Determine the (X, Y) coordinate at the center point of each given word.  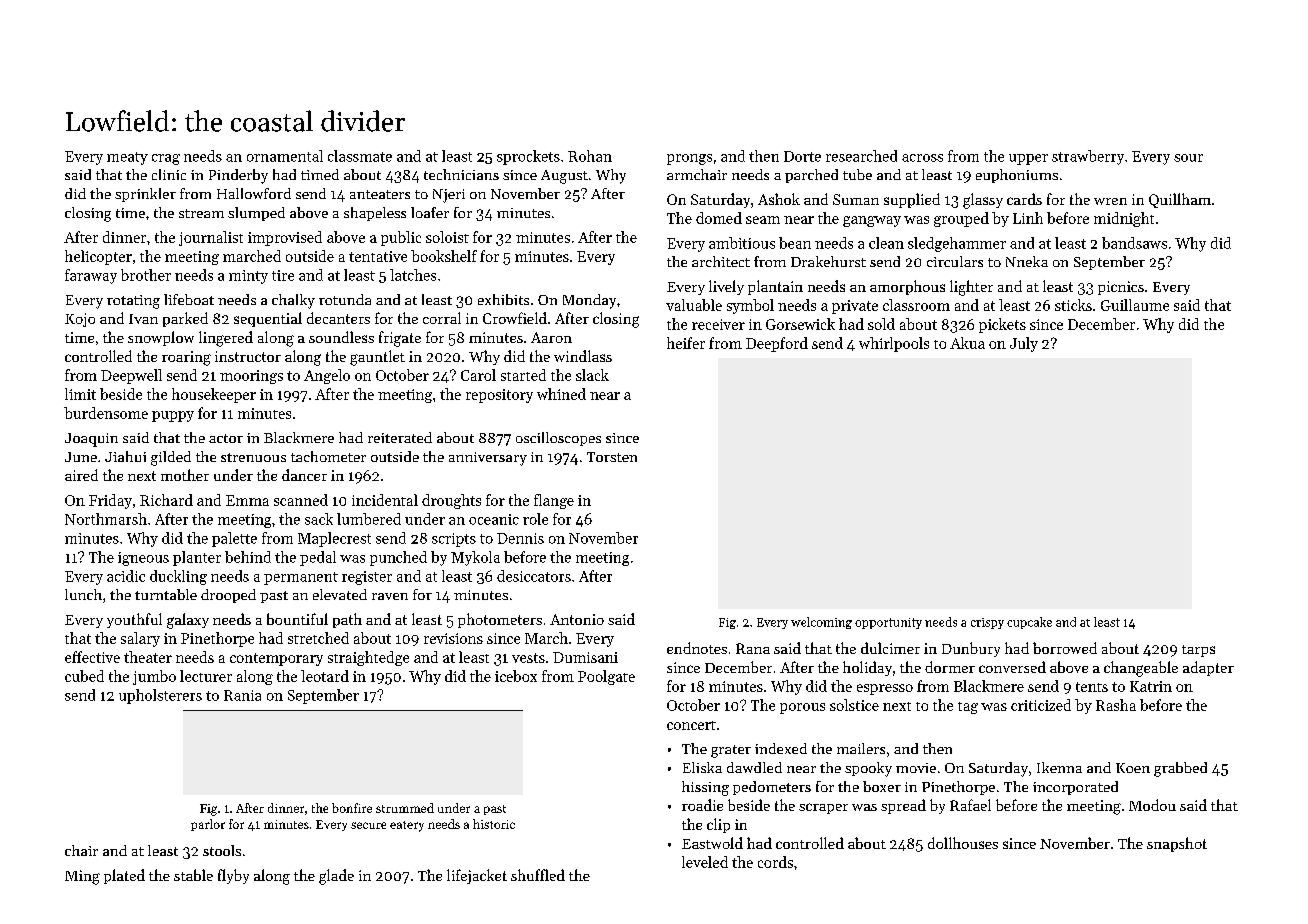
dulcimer (890, 648)
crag (166, 159)
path (347, 620)
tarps (1198, 651)
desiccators (534, 576)
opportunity (888, 623)
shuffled (538, 875)
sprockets (528, 157)
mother (185, 475)
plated (124, 876)
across (922, 158)
